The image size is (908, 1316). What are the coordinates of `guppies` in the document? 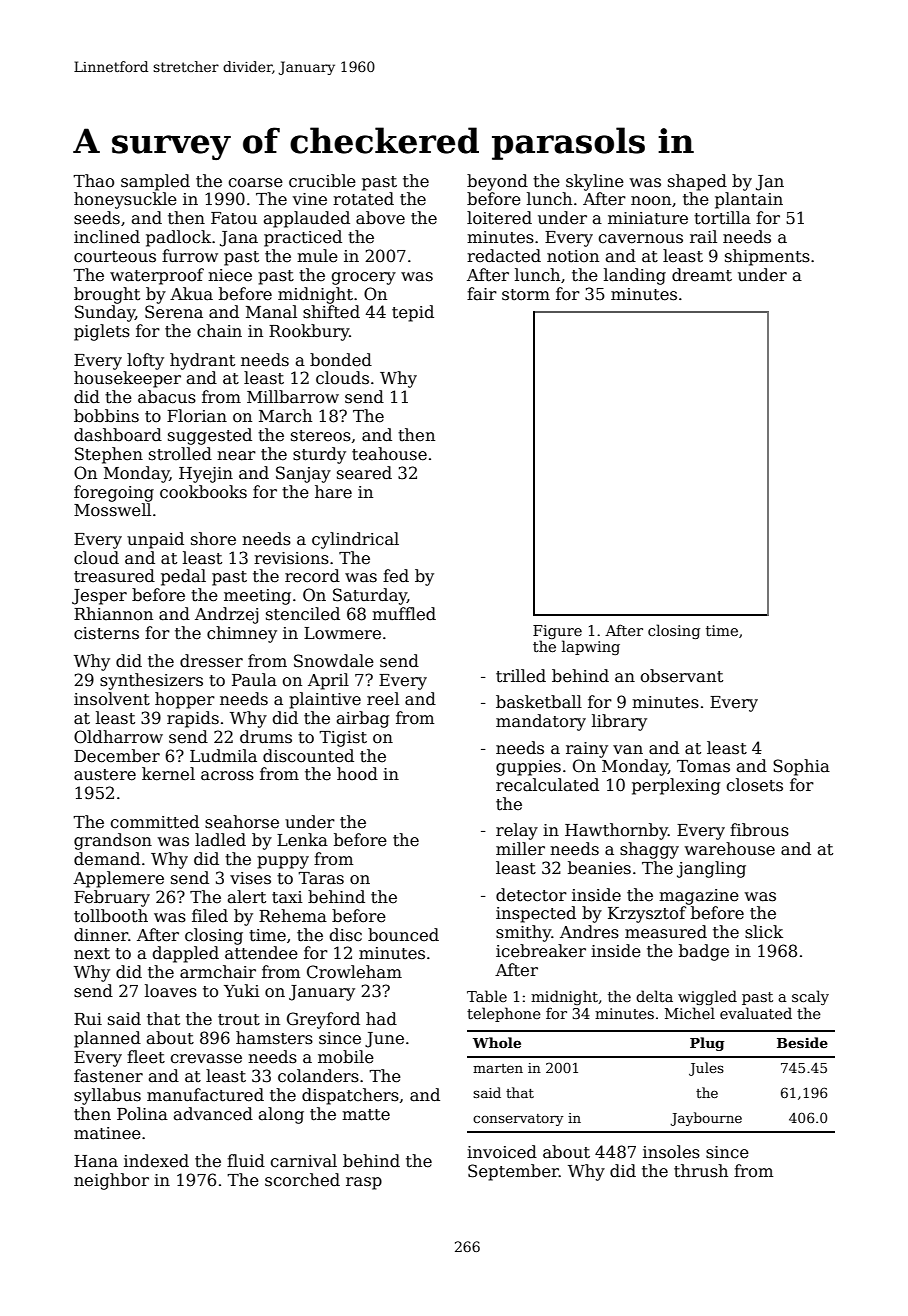 It's located at (528, 768).
